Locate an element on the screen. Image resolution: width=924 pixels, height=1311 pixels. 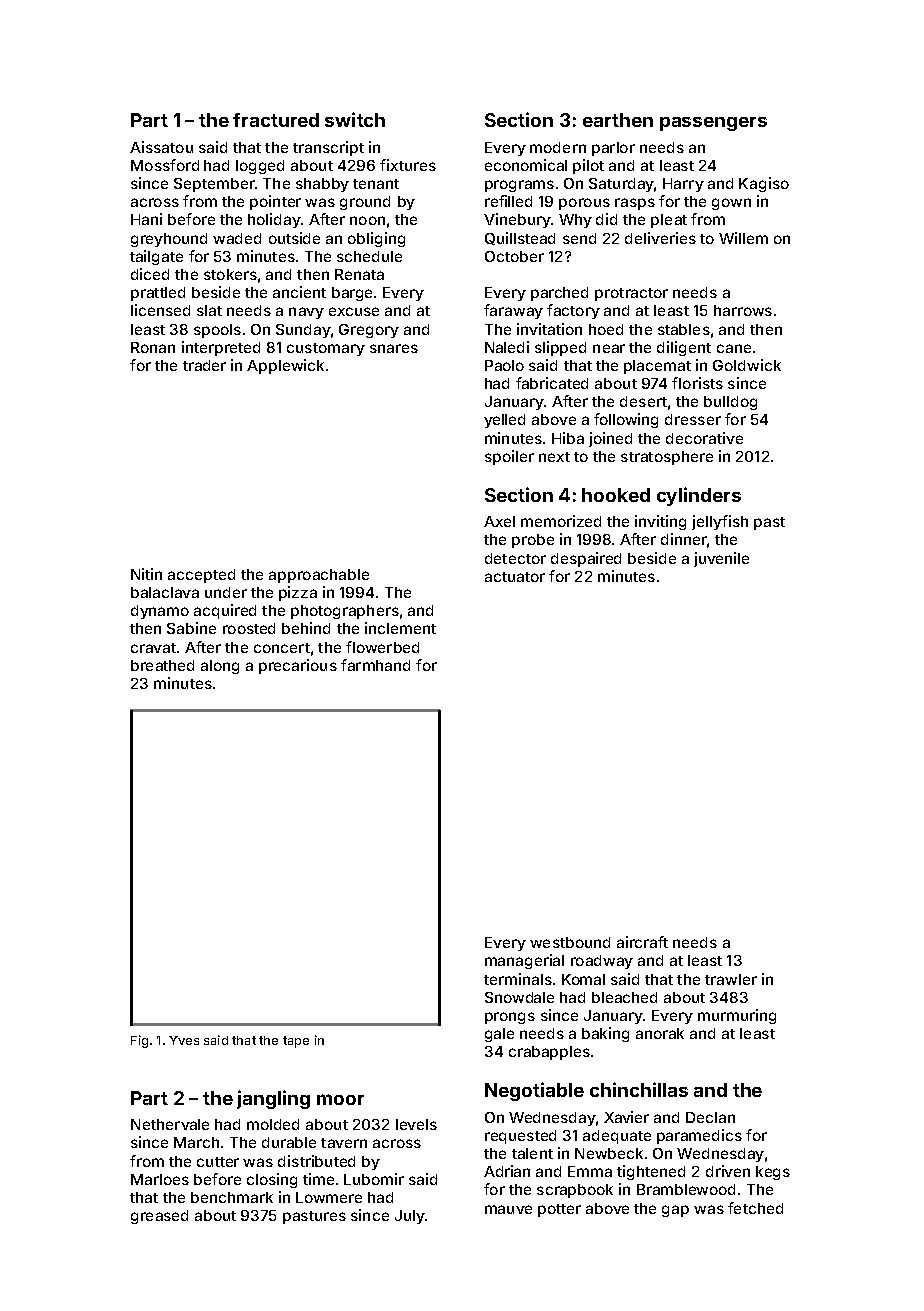
flowerbed is located at coordinates (382, 647).
